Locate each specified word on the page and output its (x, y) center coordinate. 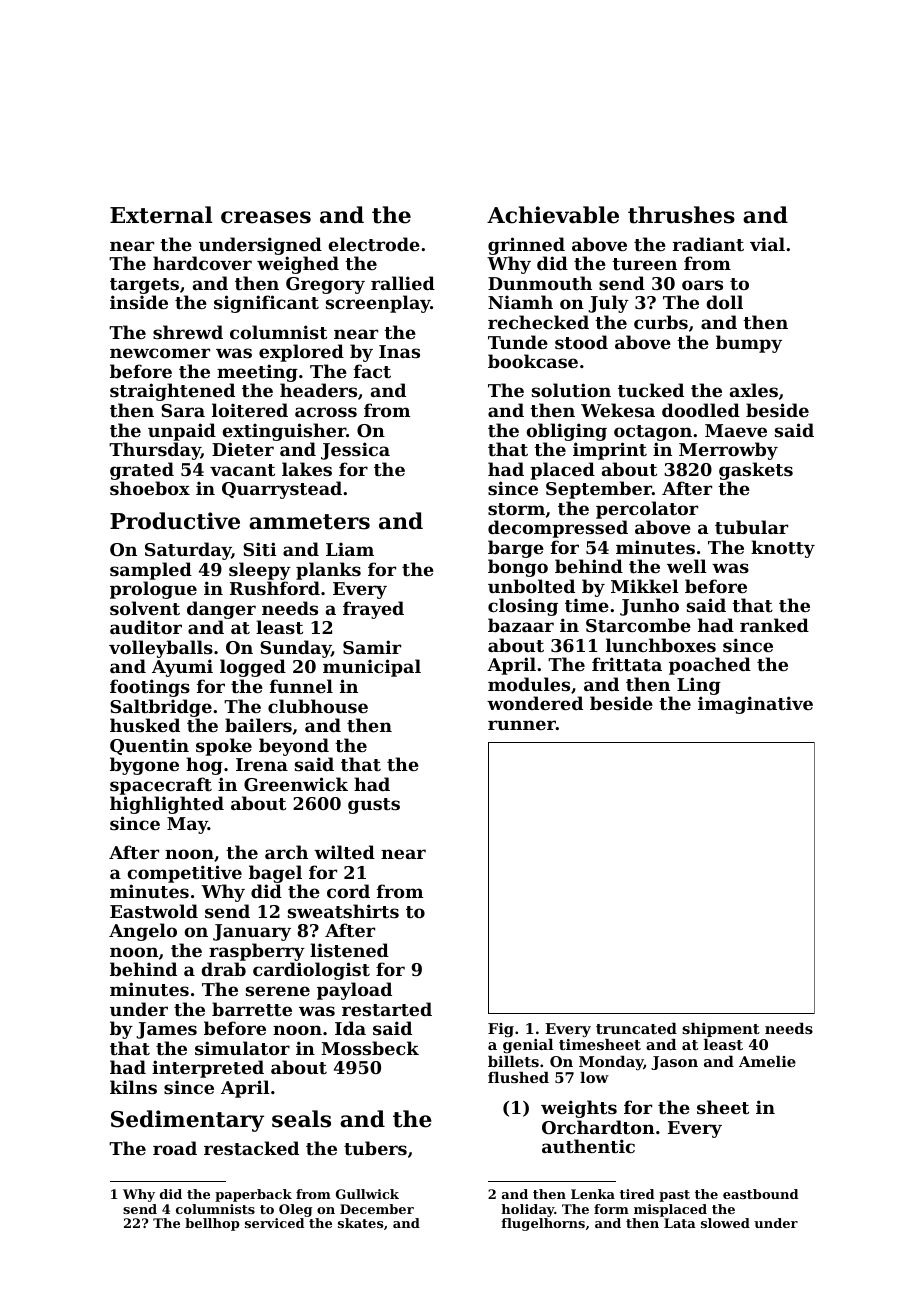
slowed (725, 1223)
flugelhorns (543, 1224)
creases (266, 217)
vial (767, 244)
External (161, 215)
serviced (274, 1223)
